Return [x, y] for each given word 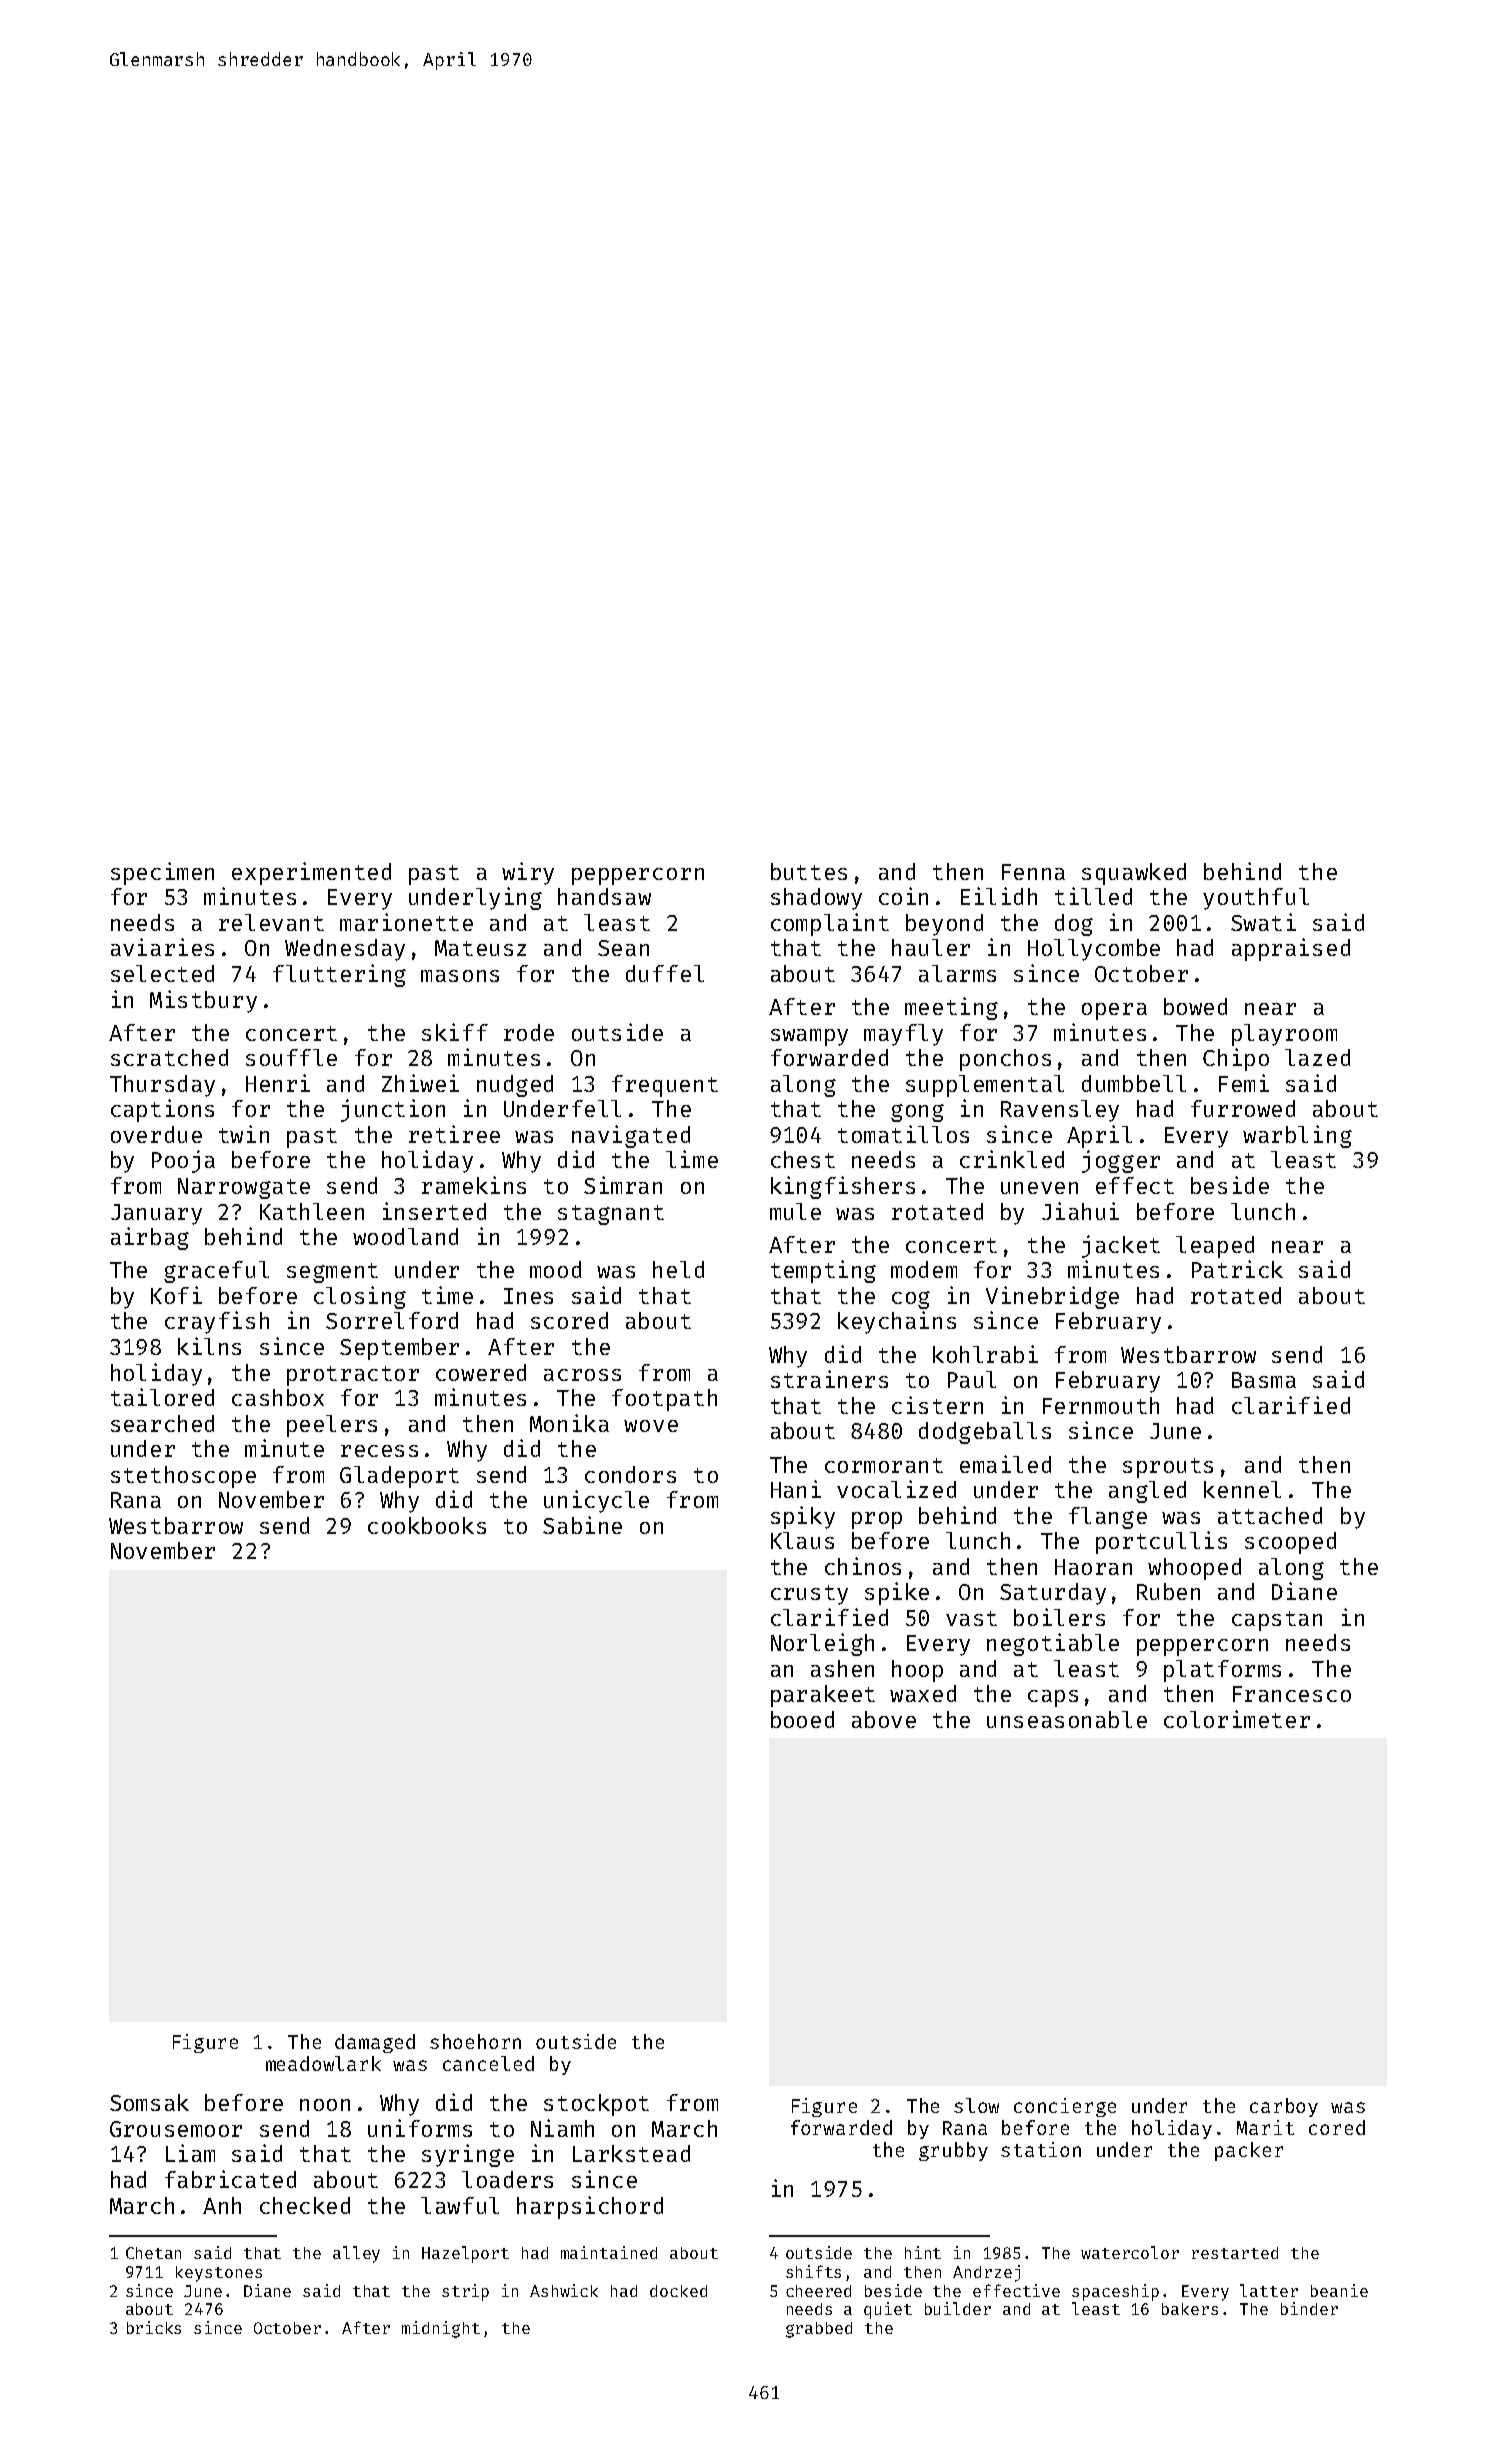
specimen [162, 873]
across [582, 1375]
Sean [623, 948]
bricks [154, 2327]
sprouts [1168, 1468]
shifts [813, 2271]
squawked [1134, 874]
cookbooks [427, 1525]
